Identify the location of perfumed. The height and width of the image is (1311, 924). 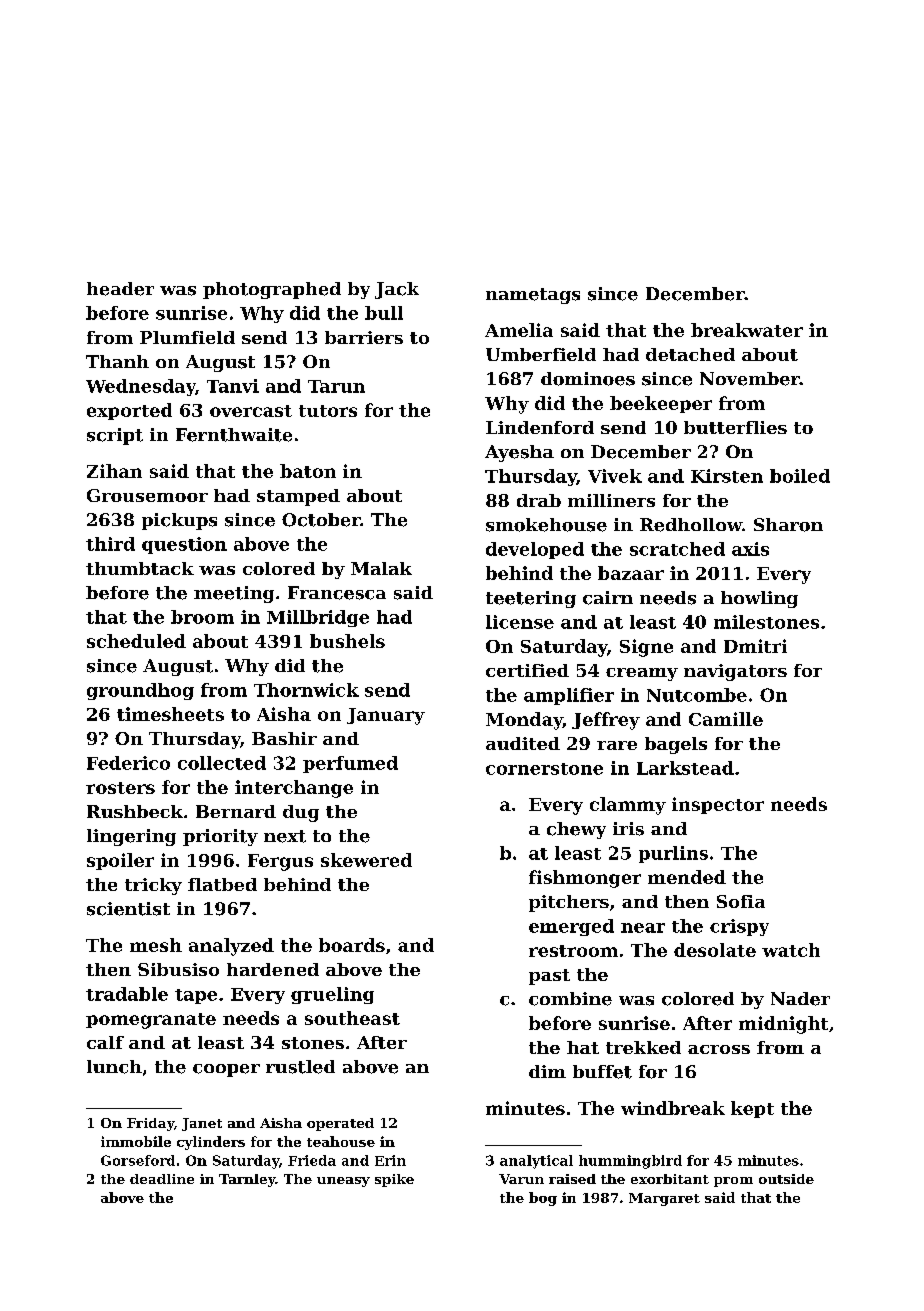
(350, 764).
